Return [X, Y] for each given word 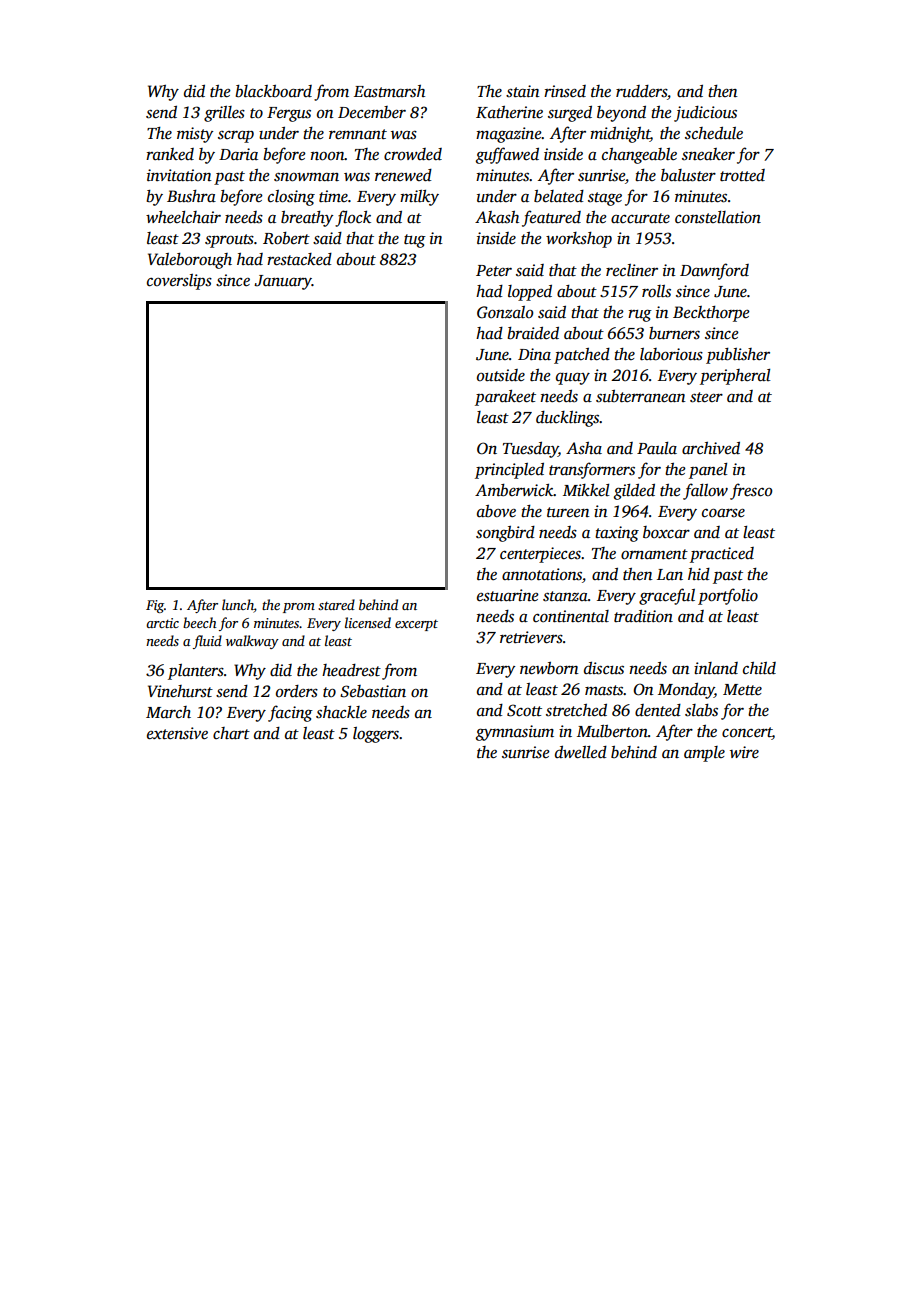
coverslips [179, 282]
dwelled [581, 752]
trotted [742, 175]
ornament [654, 554]
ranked [170, 154]
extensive [177, 733]
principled [509, 471]
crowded [413, 154]
